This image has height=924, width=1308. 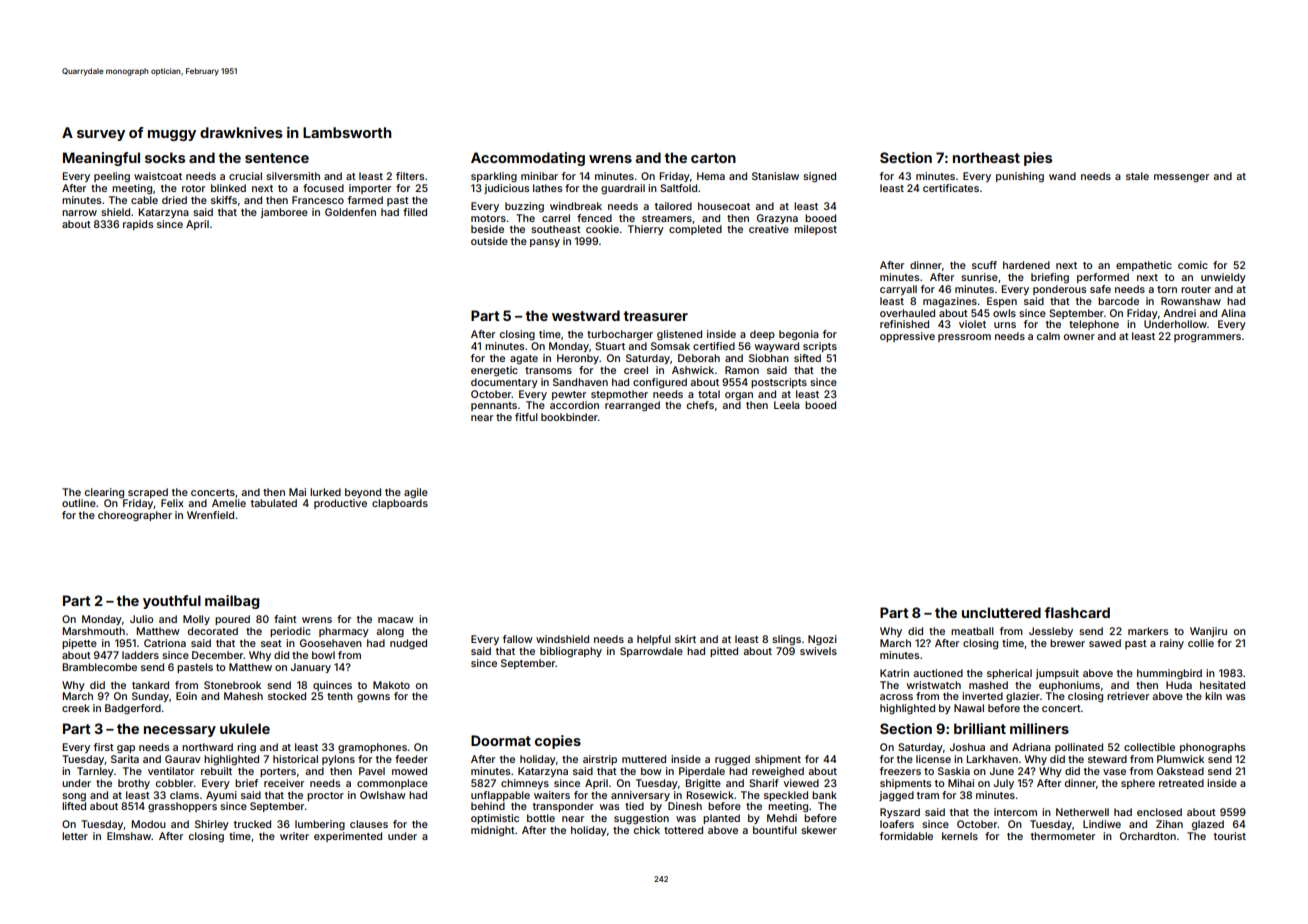 I want to click on January, so click(x=311, y=668).
